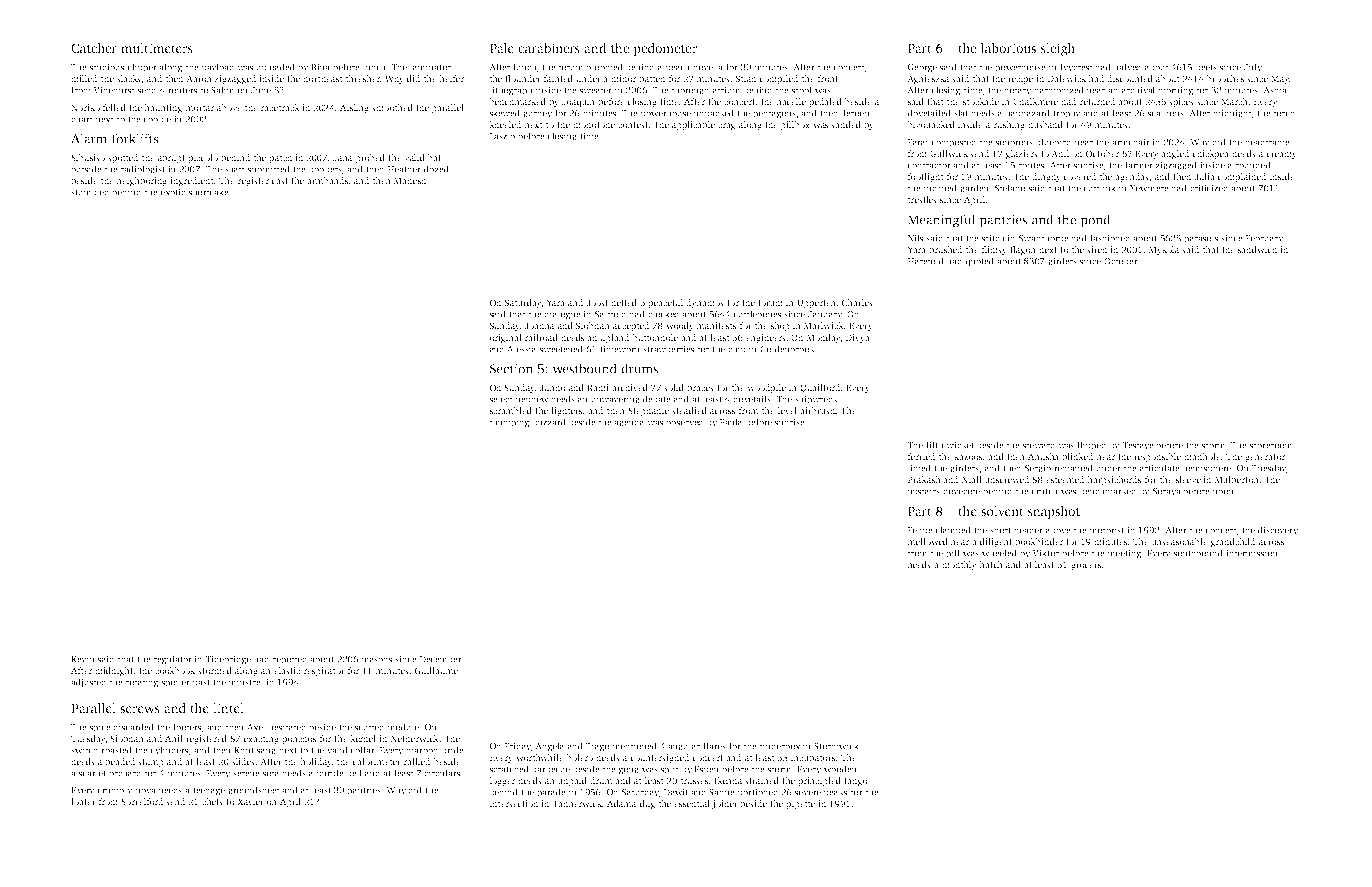 The image size is (1372, 887). What do you see at coordinates (510, 423) in the screenshot?
I see `thumping` at bounding box center [510, 423].
